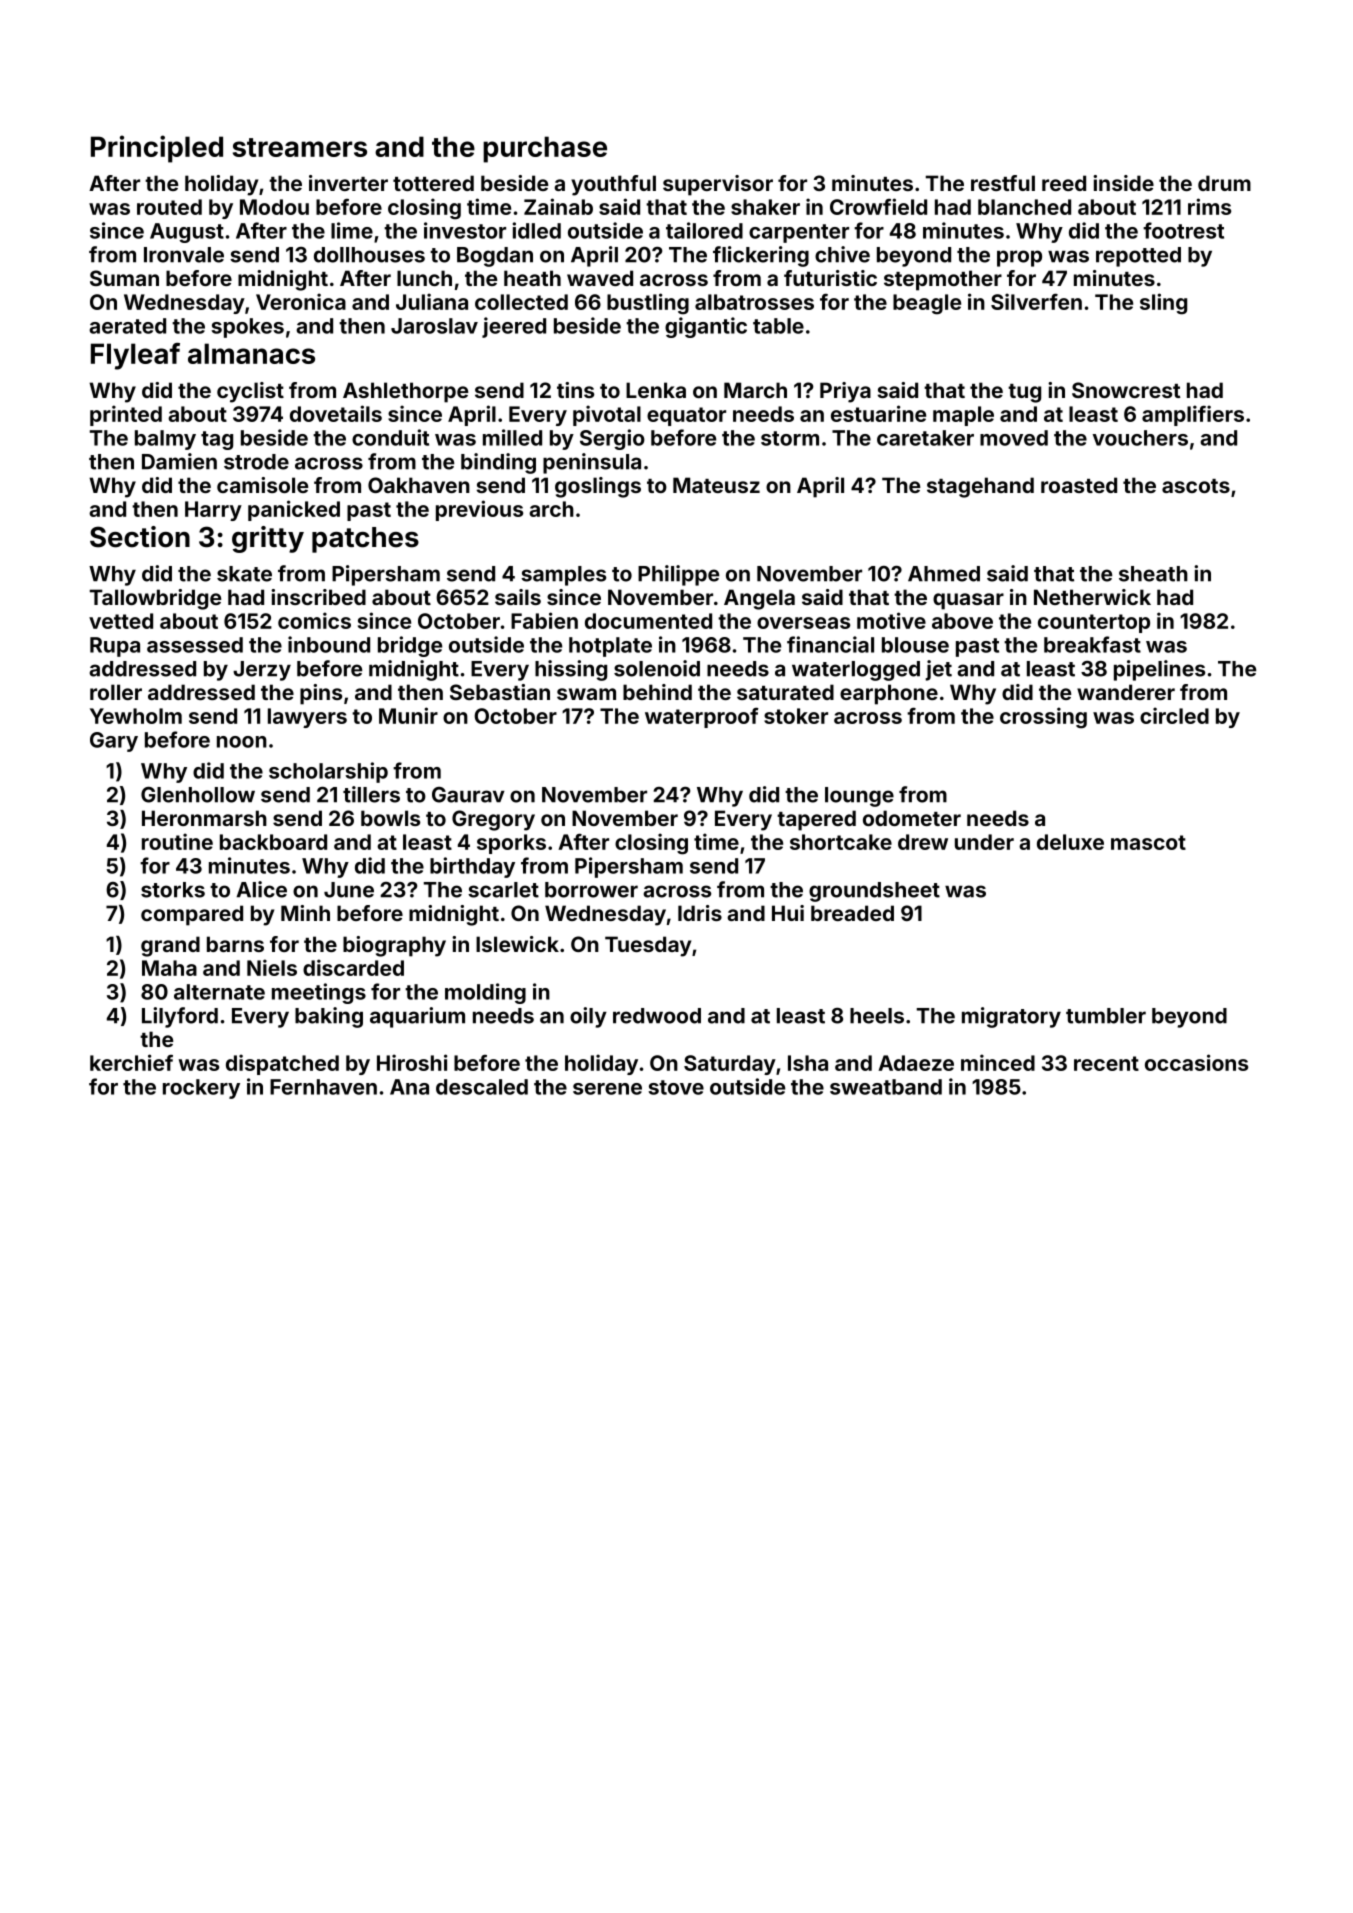 Image resolution: width=1353 pixels, height=1913 pixels. What do you see at coordinates (718, 185) in the page?
I see `supervisor` at bounding box center [718, 185].
